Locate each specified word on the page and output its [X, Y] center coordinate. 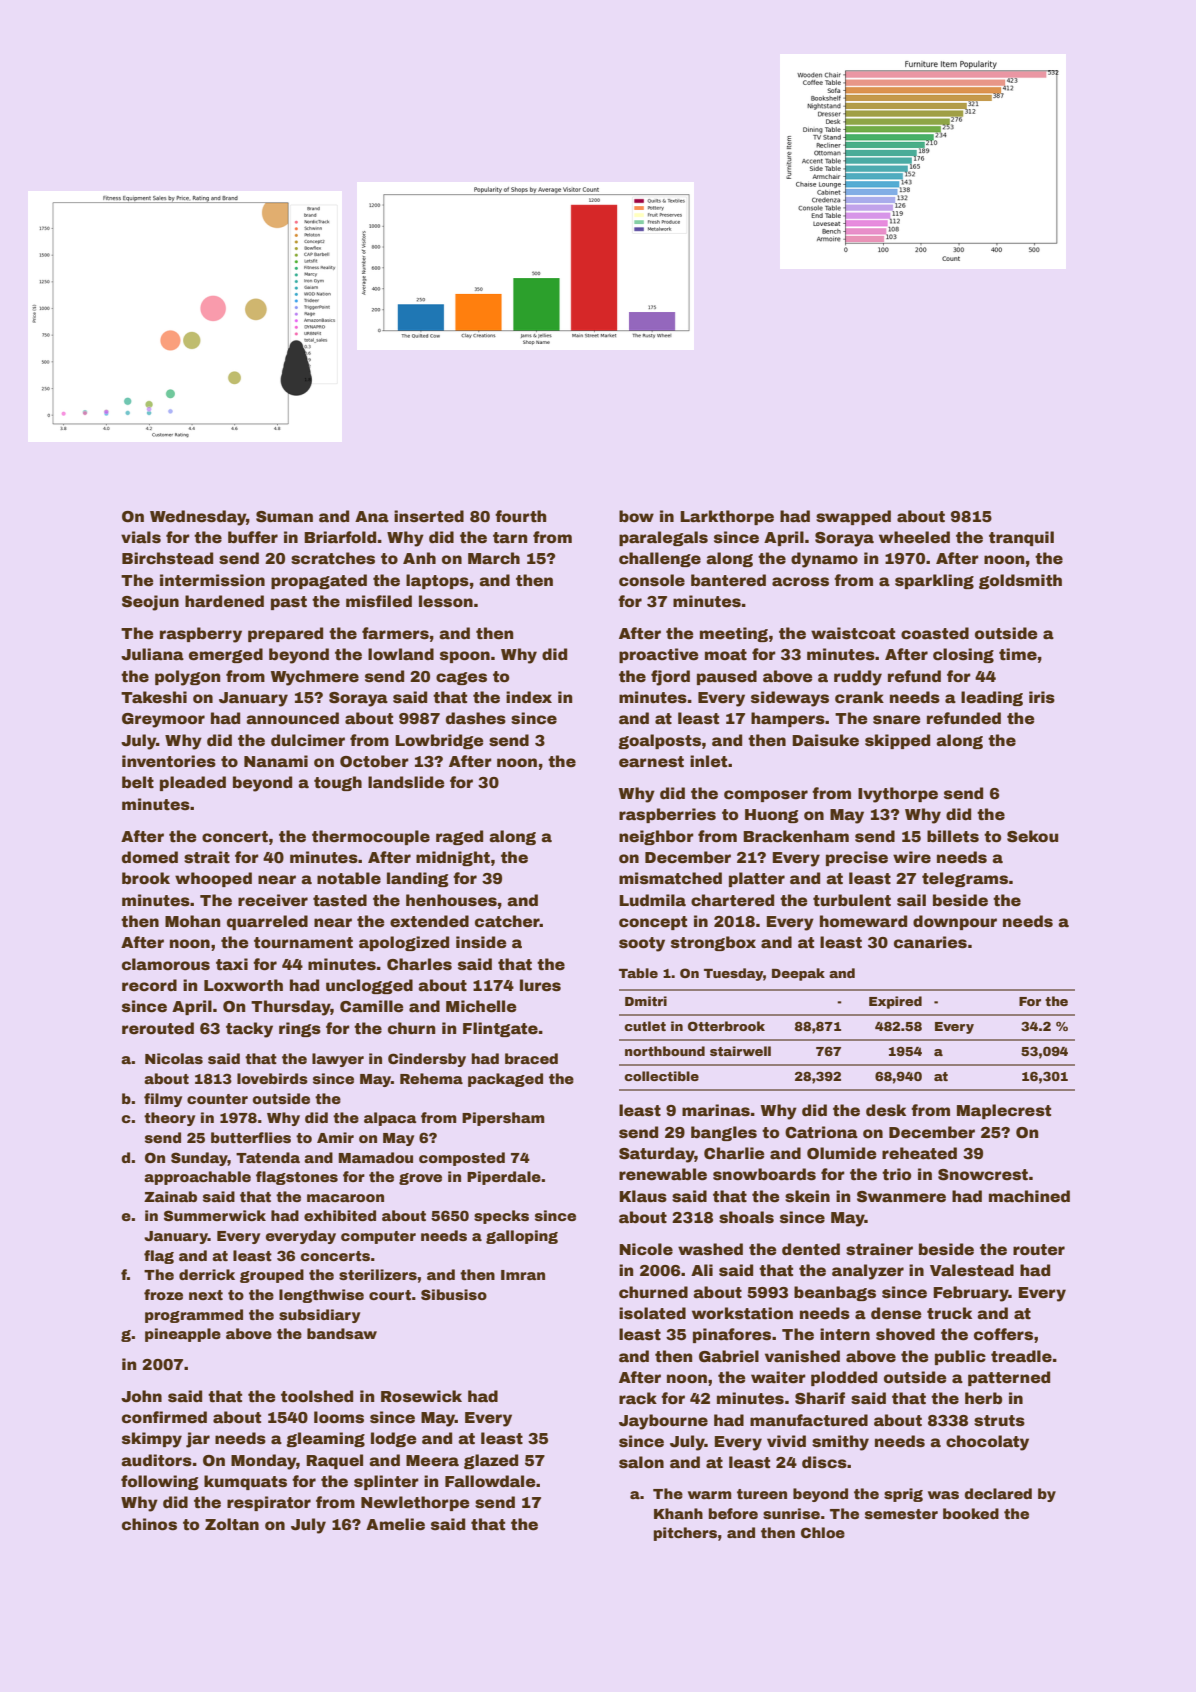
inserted [429, 516]
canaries [930, 942]
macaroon [345, 1198]
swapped [853, 517]
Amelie [395, 1524]
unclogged [369, 986]
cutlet [645, 1026]
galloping [522, 1237]
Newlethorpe [415, 1503]
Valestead [972, 1270]
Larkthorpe [727, 517]
